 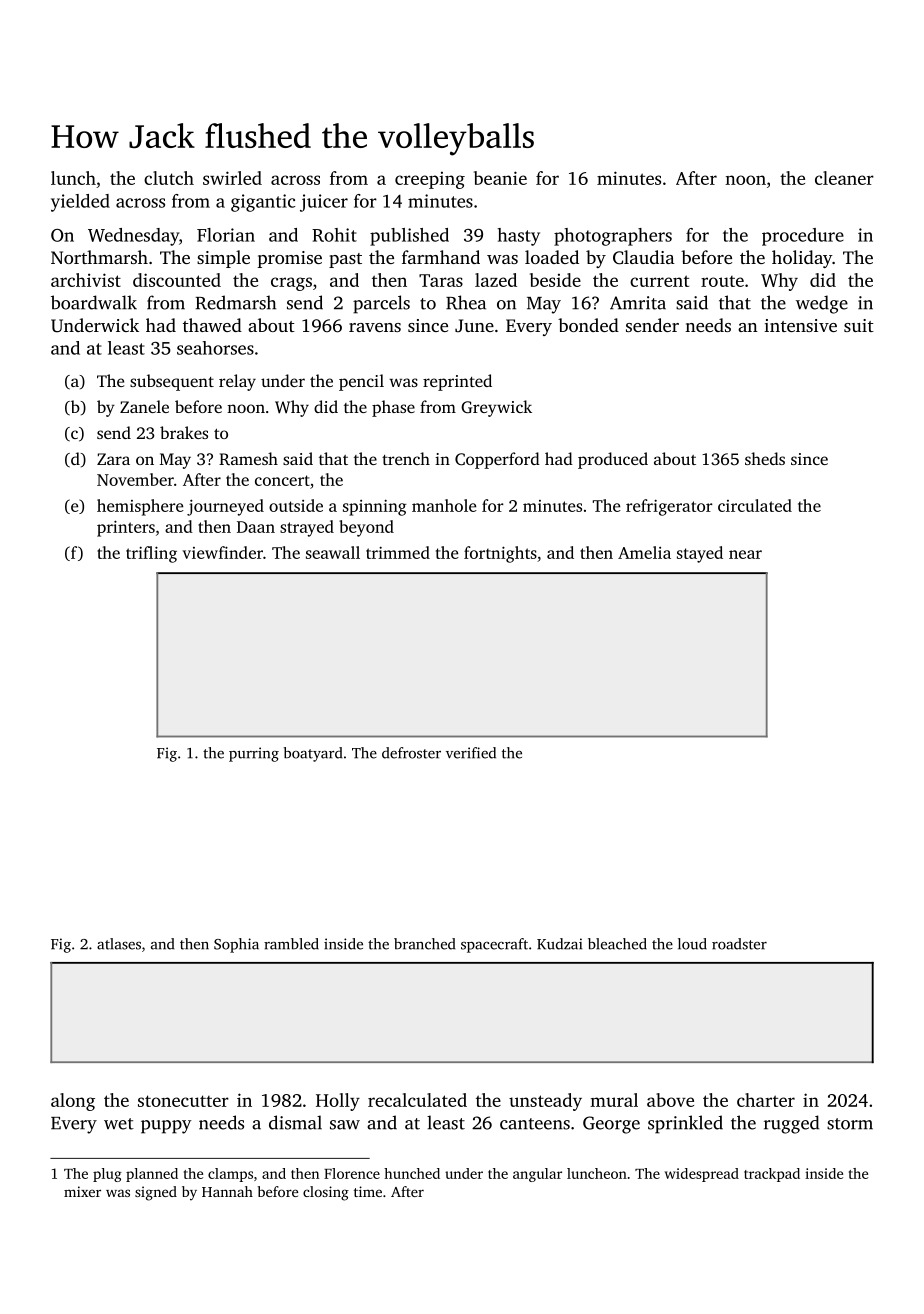 I want to click on trifling, so click(x=151, y=554).
